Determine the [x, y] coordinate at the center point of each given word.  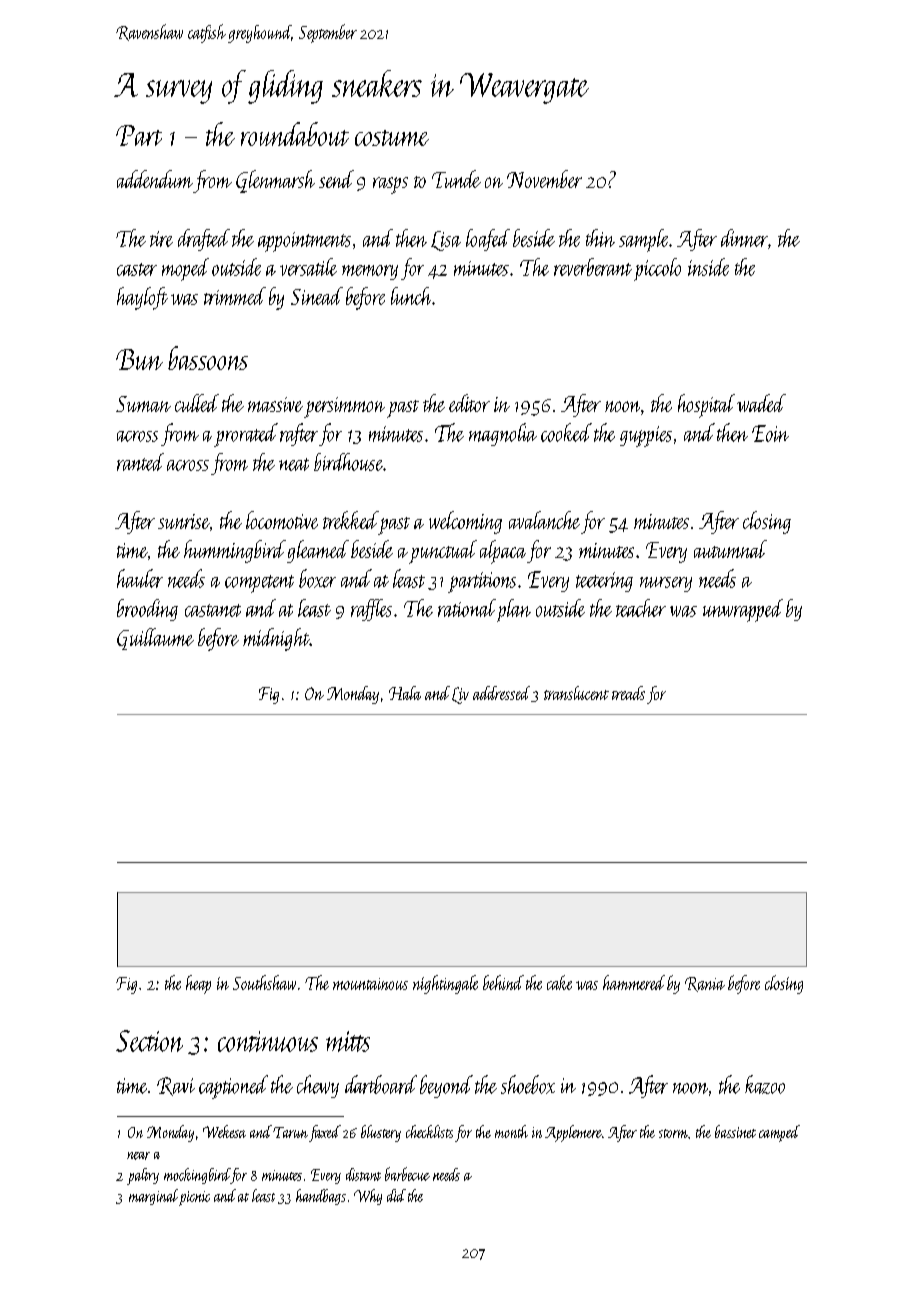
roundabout [295, 134]
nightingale [445, 984]
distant [363, 1174]
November [544, 179]
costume [392, 138]
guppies [646, 436]
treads [628, 693]
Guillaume [155, 639]
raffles [371, 610]
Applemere [573, 1133]
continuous [268, 1041]
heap [198, 984]
